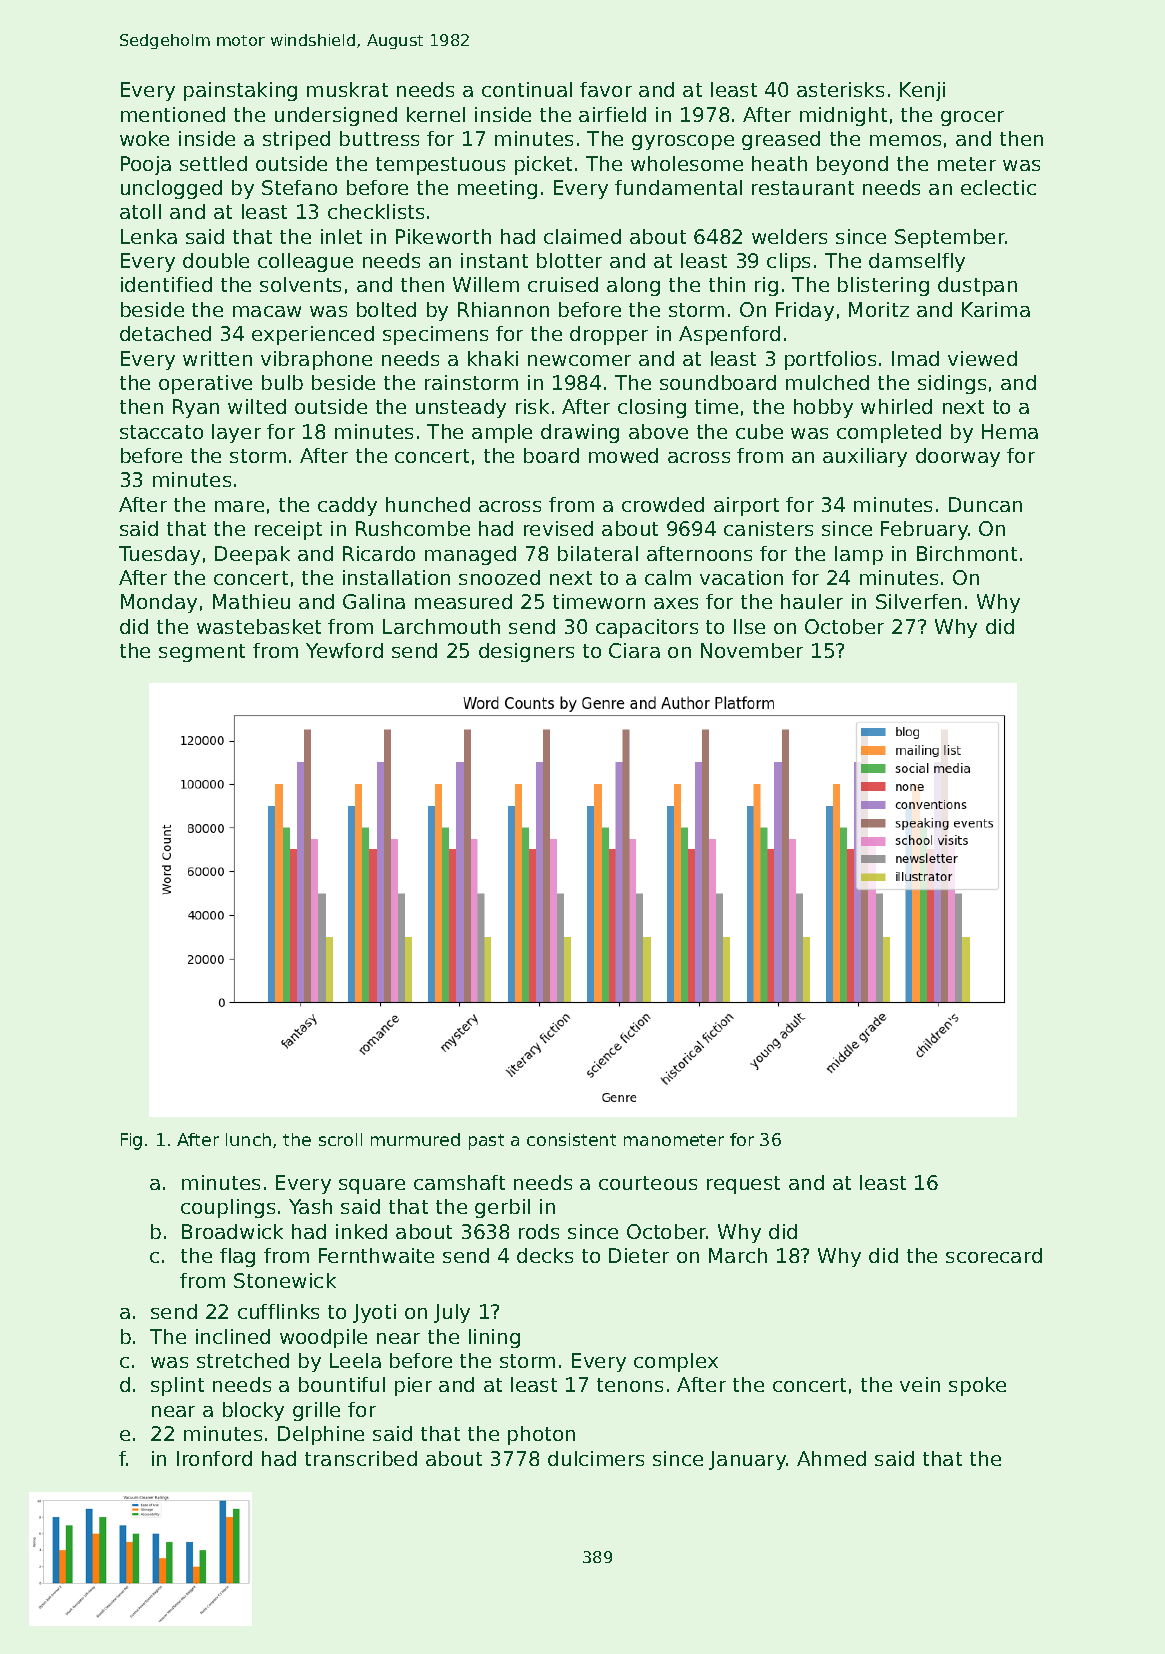 The image size is (1165, 1654). Describe the element at coordinates (922, 91) in the screenshot. I see `Kenji` at that location.
